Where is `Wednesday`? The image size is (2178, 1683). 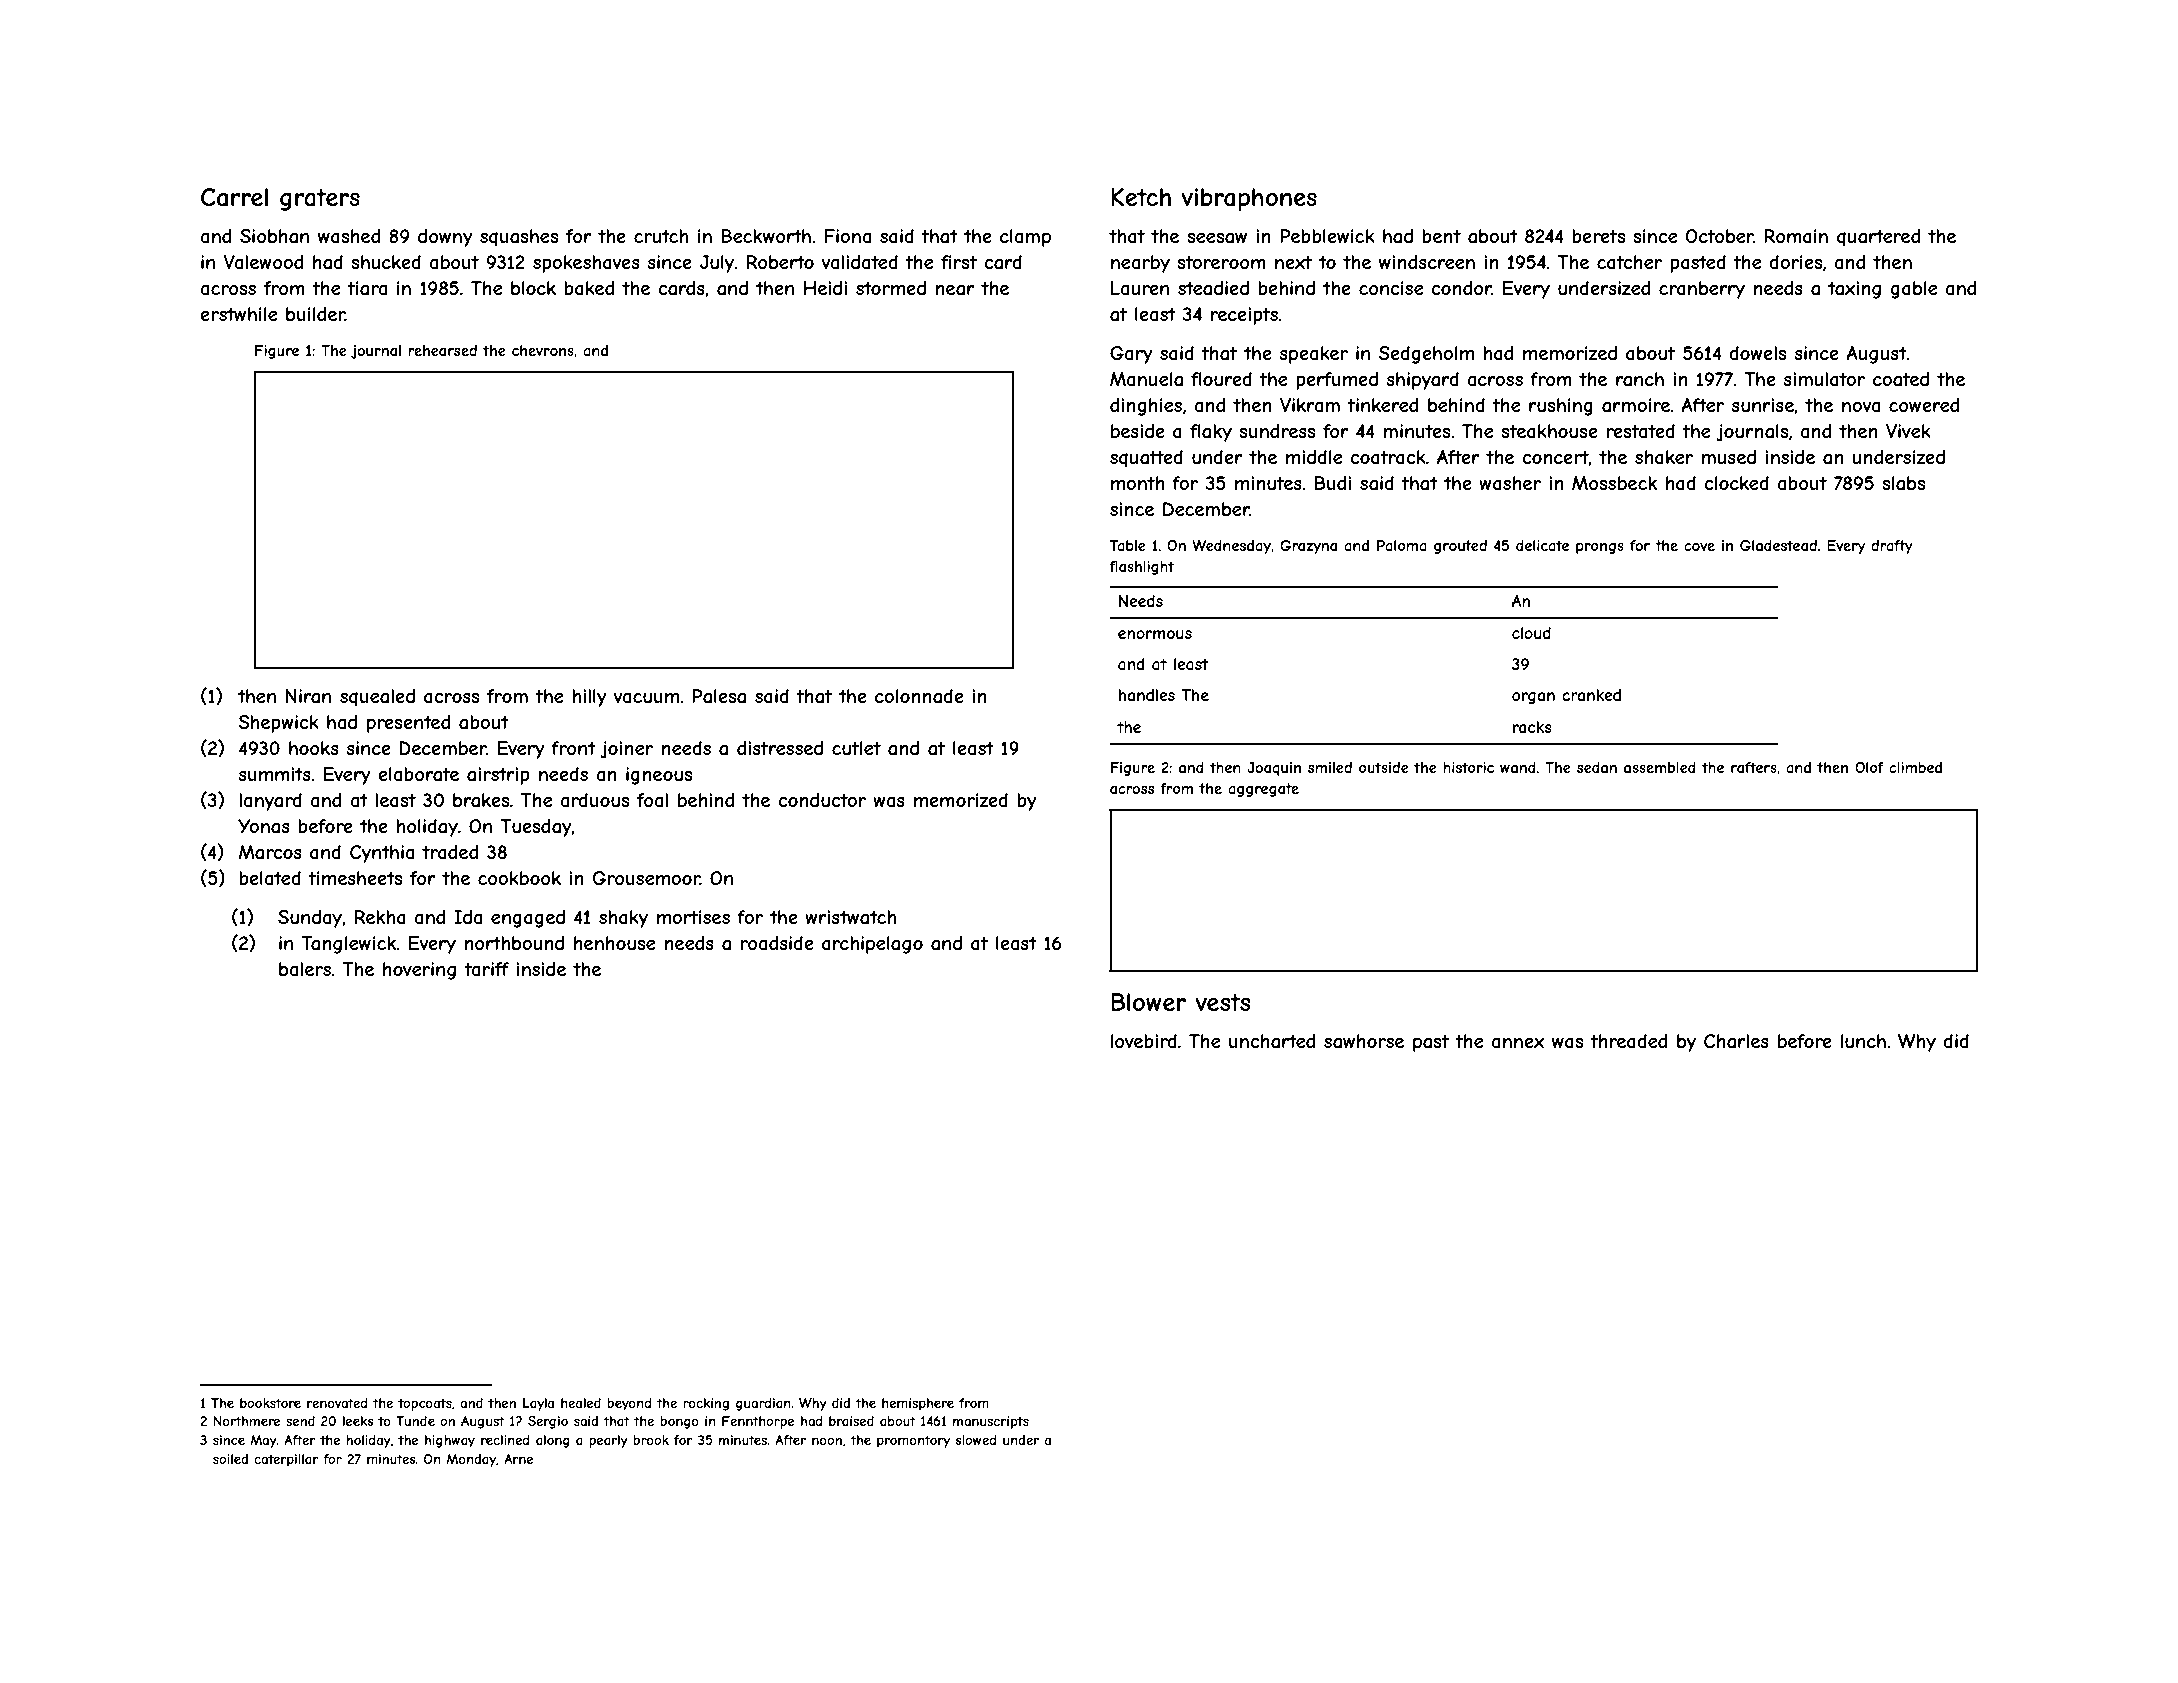
Wednesday is located at coordinates (1231, 547).
